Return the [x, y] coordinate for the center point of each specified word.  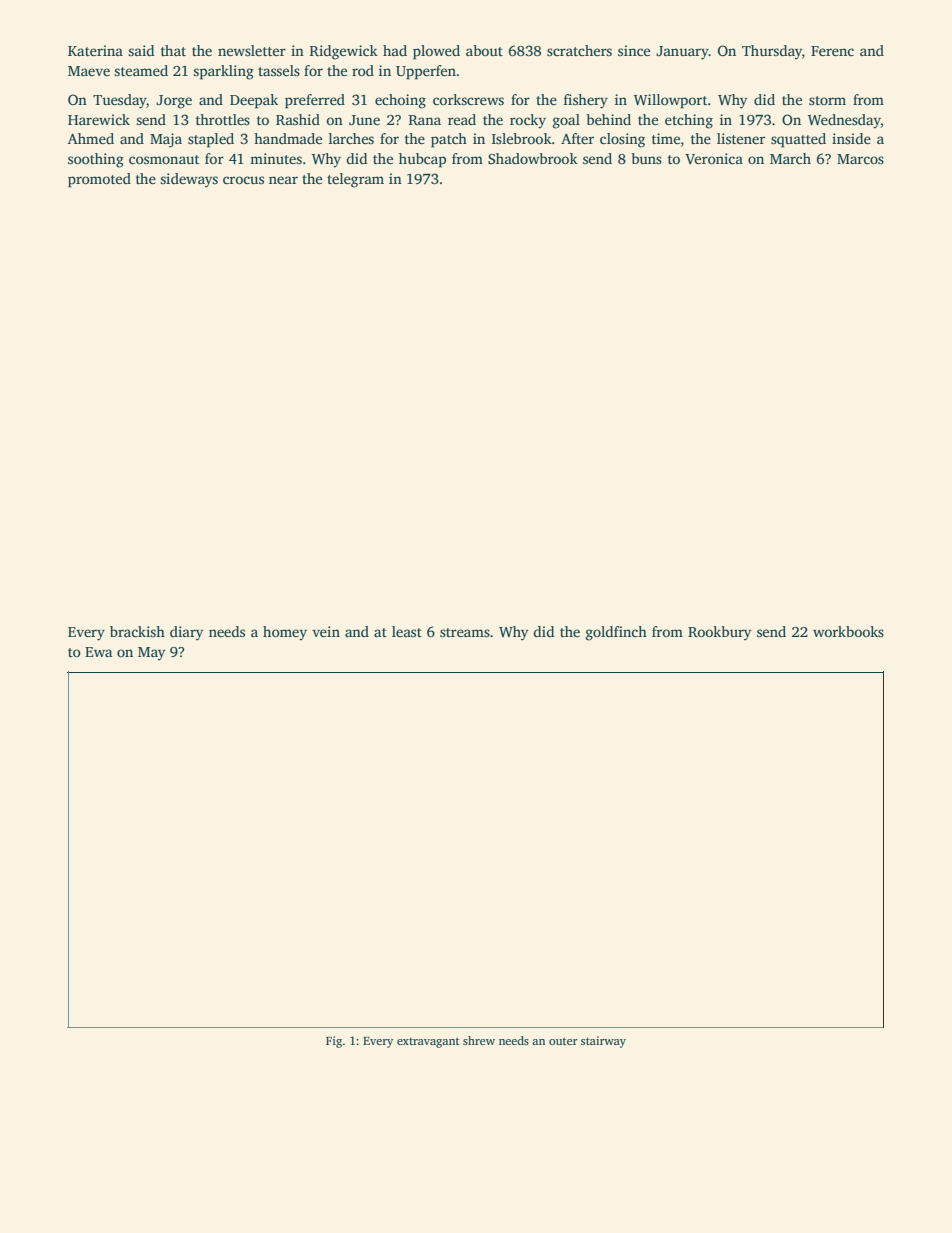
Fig [334, 1042]
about [484, 50]
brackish [137, 631]
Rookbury [719, 633]
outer [563, 1041]
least [407, 631]
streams [465, 632]
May [151, 654]
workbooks [848, 631]
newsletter [252, 50]
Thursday [772, 52]
